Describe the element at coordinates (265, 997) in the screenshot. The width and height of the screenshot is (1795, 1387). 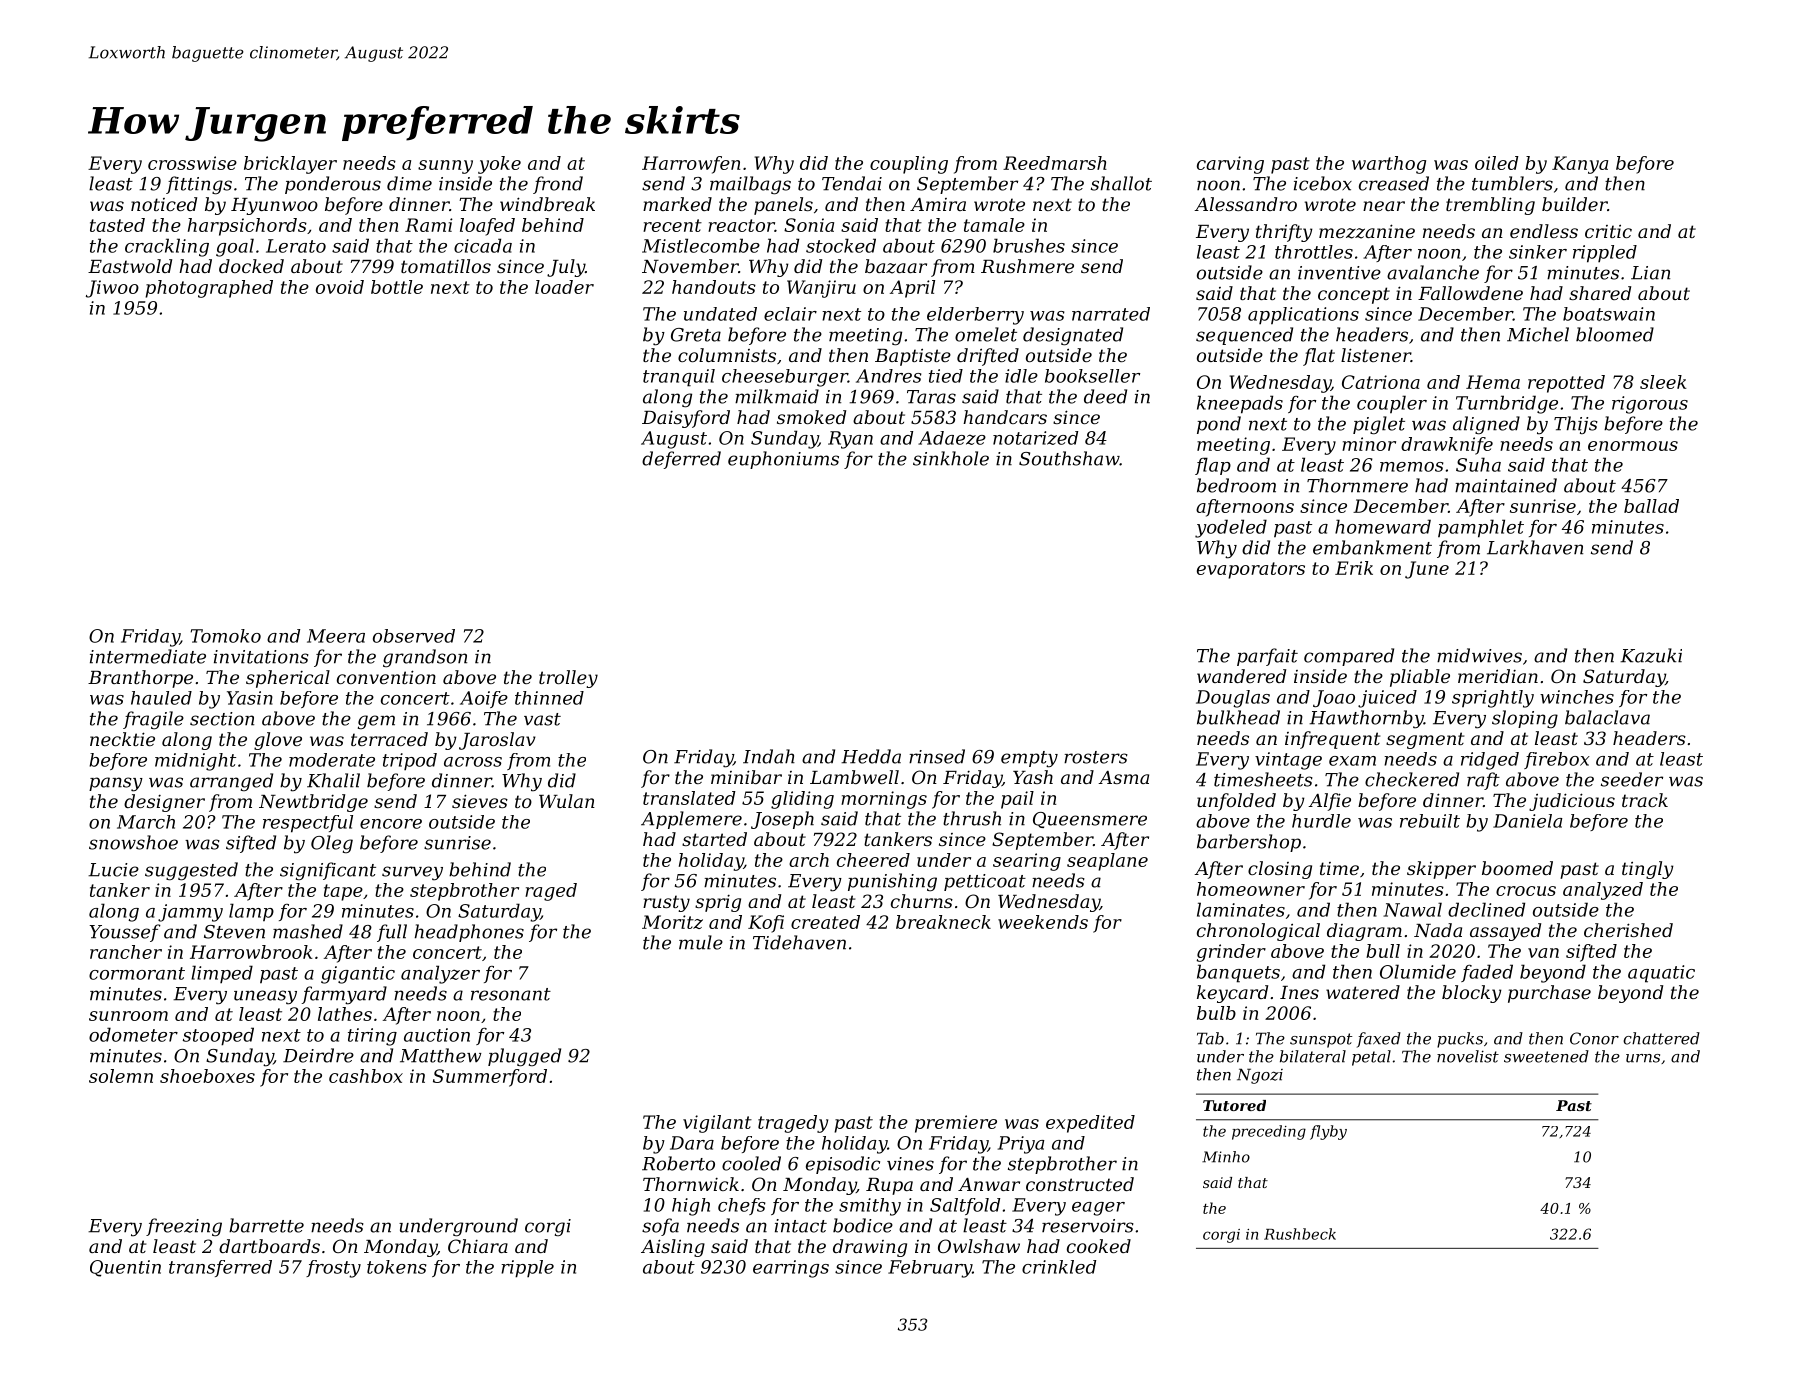
I see `uneasy` at that location.
